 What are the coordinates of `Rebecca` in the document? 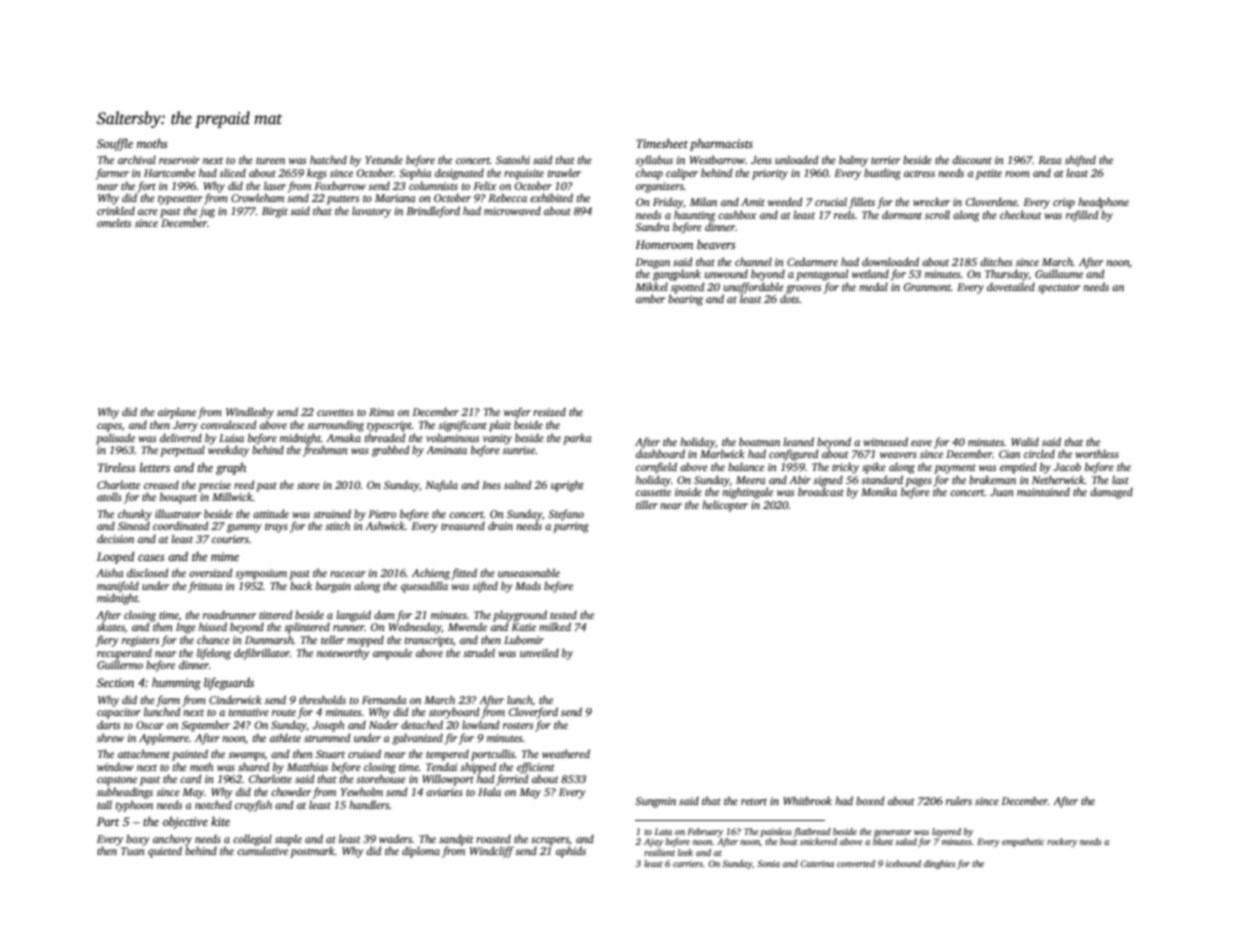 It's located at (507, 197).
